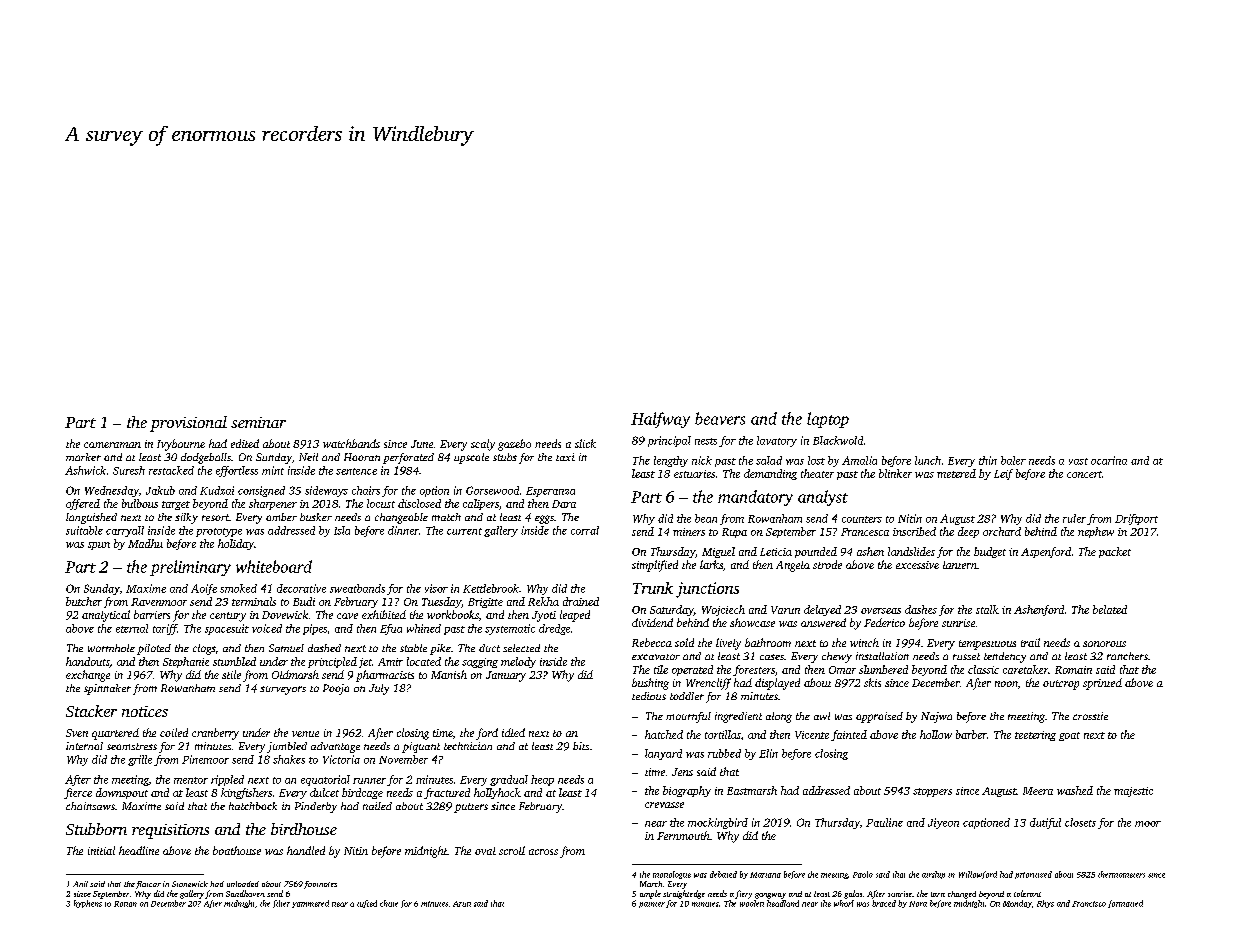  I want to click on Romain, so click(1073, 670).
